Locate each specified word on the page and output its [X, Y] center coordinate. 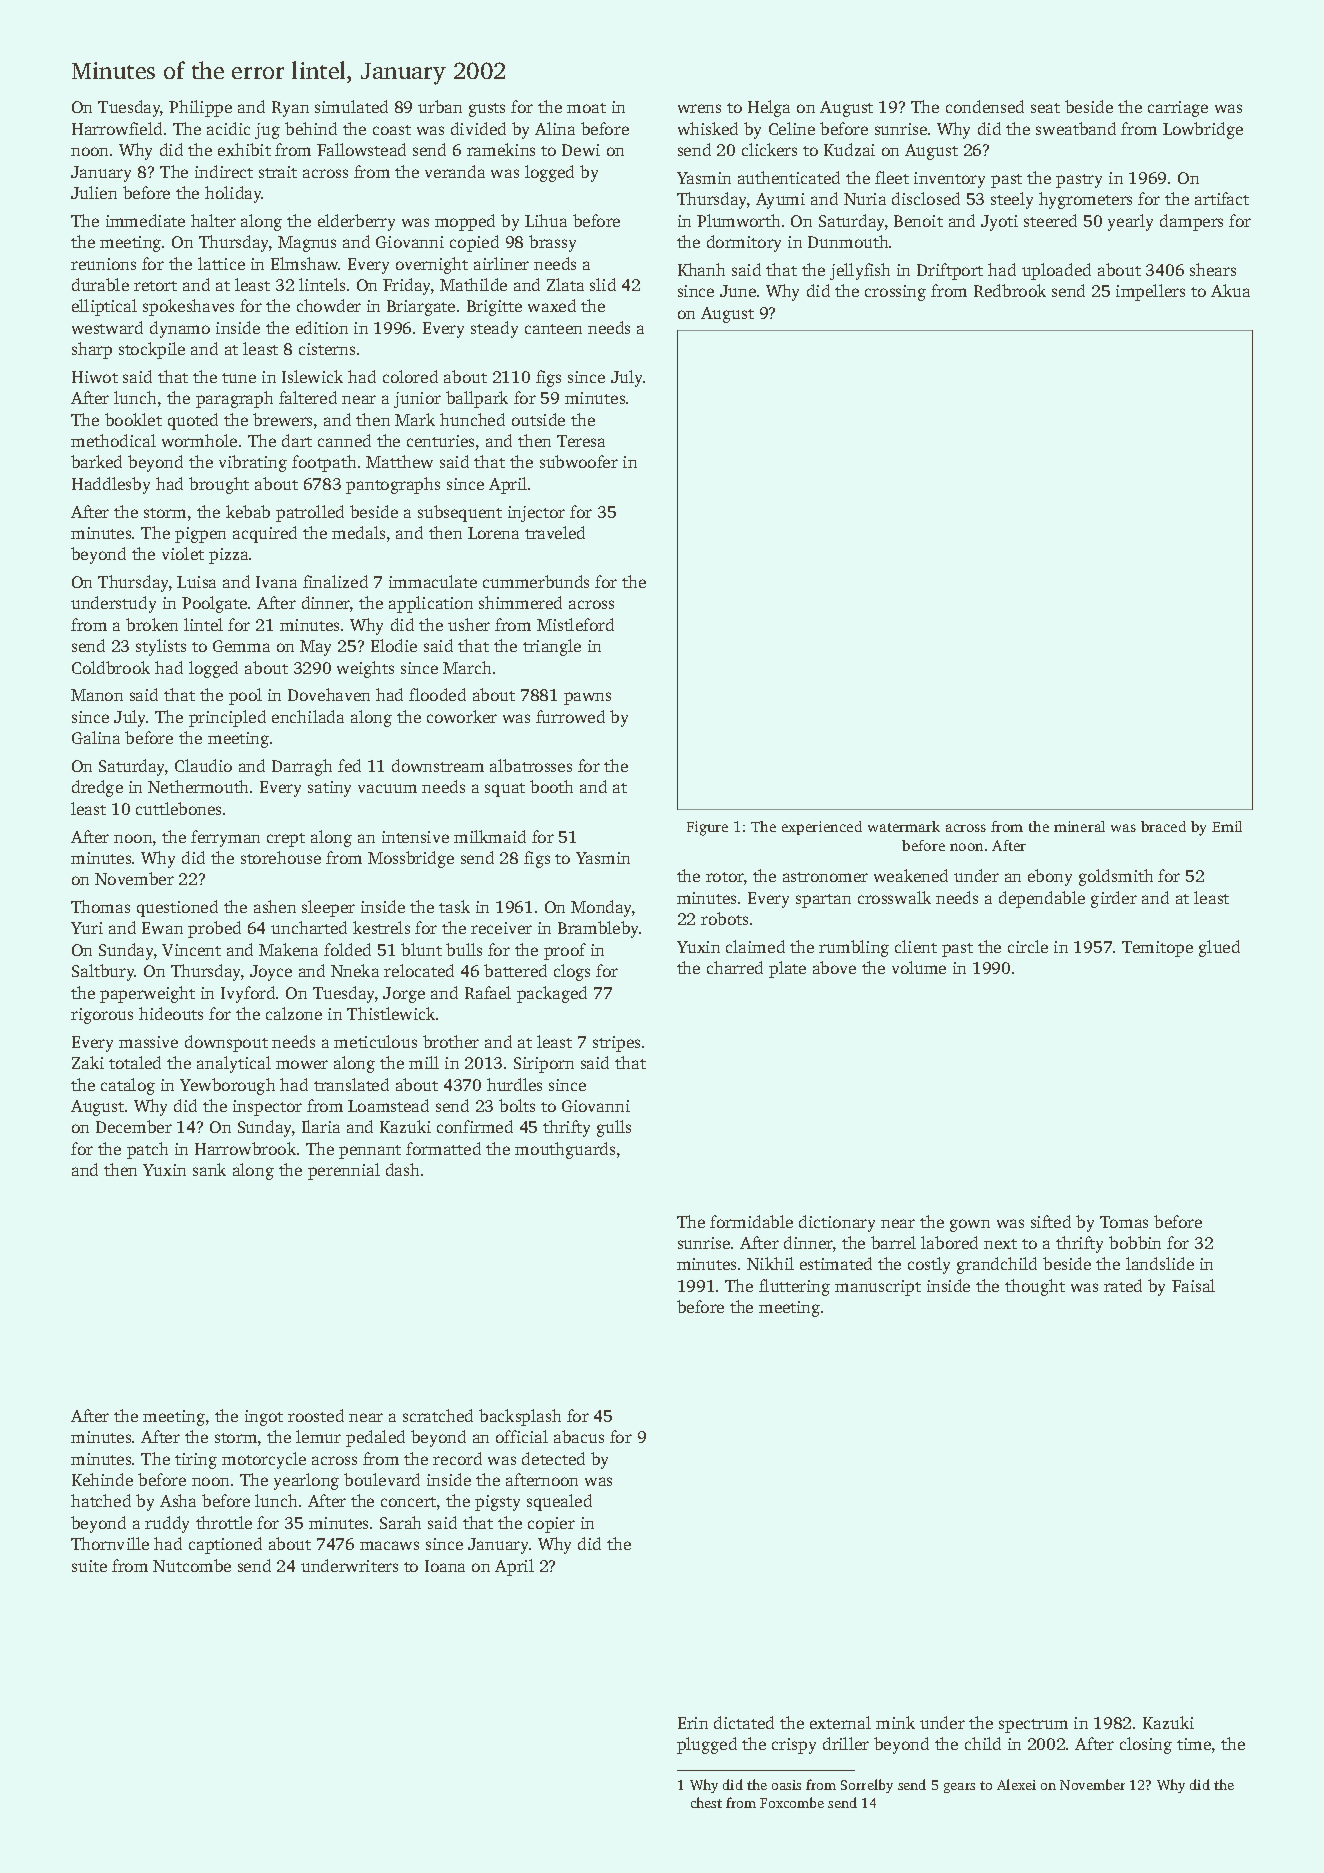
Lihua [546, 220]
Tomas [1124, 1222]
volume [919, 967]
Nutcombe [192, 1565]
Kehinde [102, 1479]
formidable [751, 1221]
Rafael [488, 992]
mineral [1079, 826]
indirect [224, 171]
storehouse [281, 857]
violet [183, 553]
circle [1028, 946]
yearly [1130, 222]
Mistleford [575, 624]
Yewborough [227, 1086]
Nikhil [770, 1263]
